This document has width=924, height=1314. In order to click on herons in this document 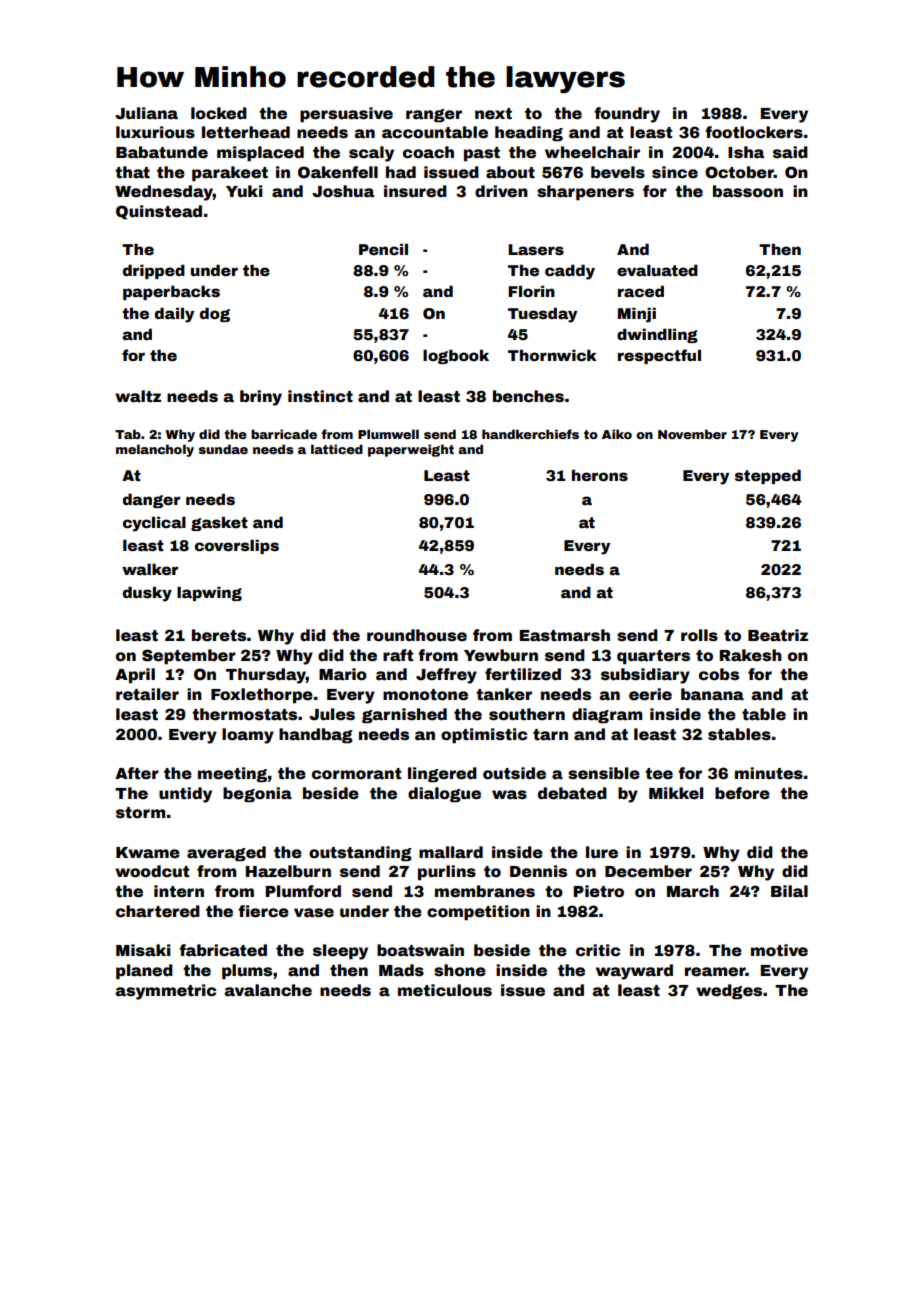, I will do `click(600, 475)`.
